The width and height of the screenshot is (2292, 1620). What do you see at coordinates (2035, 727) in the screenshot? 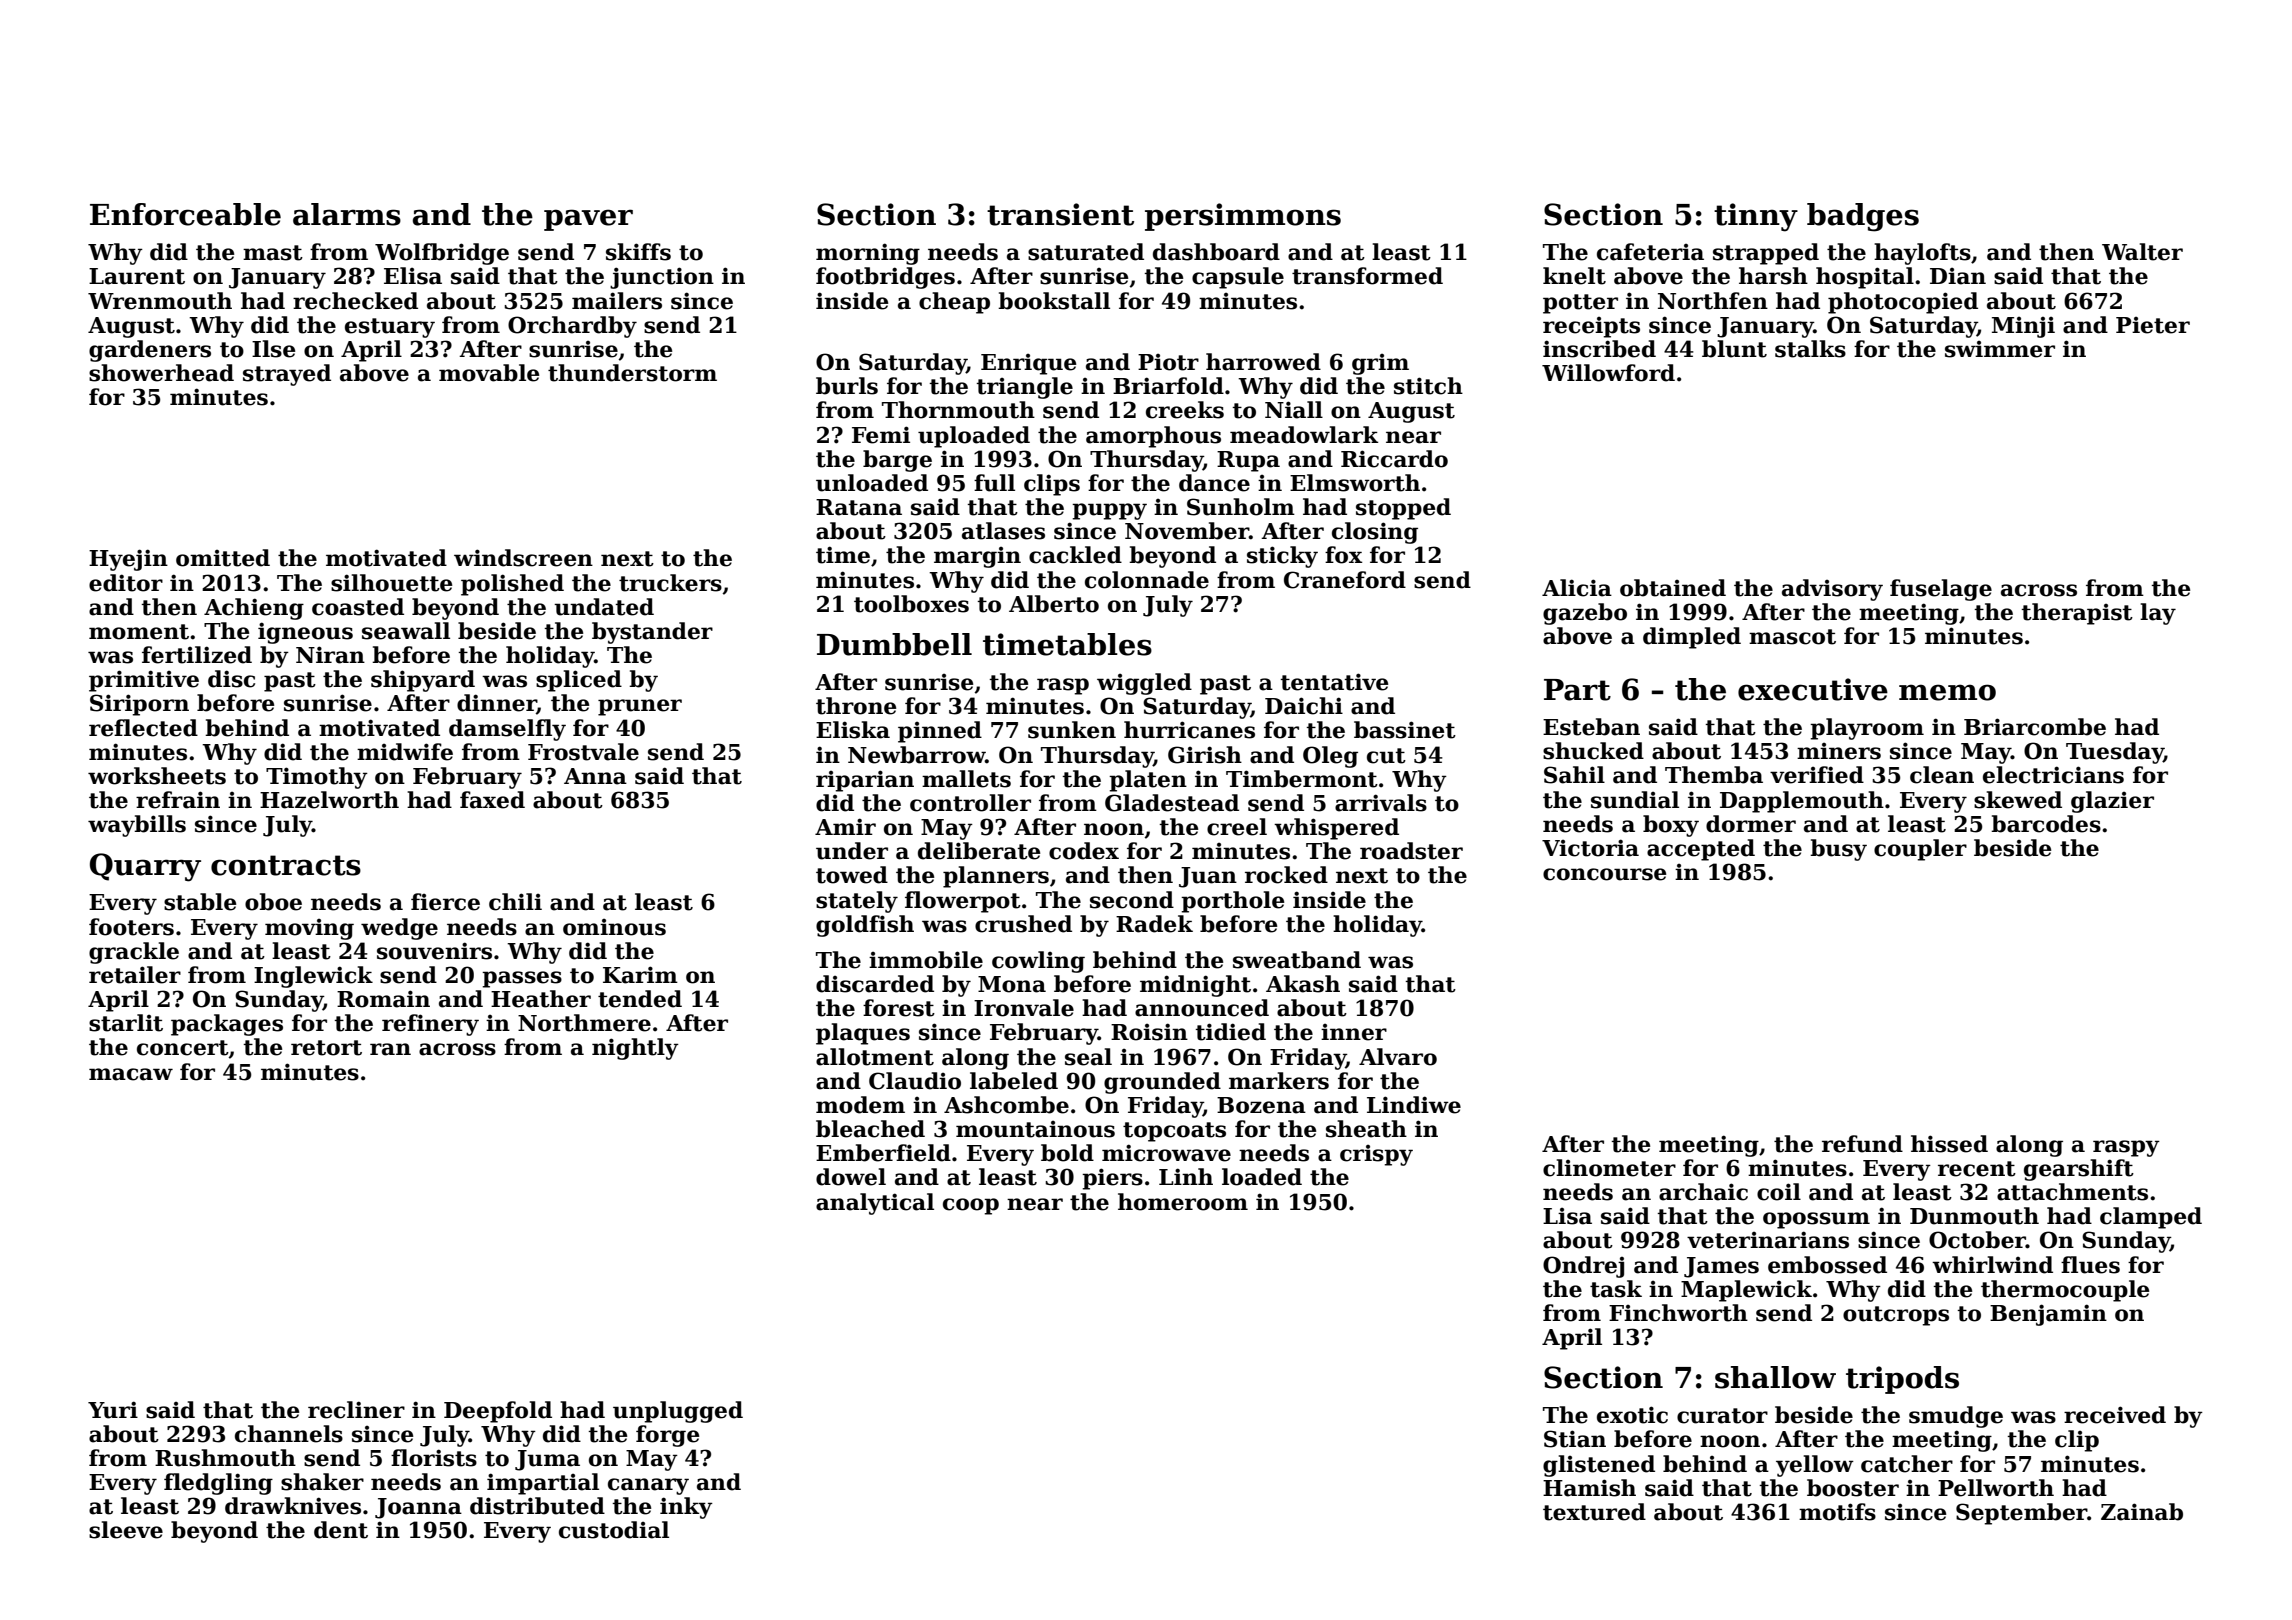
I see `Briarcombe` at bounding box center [2035, 727].
